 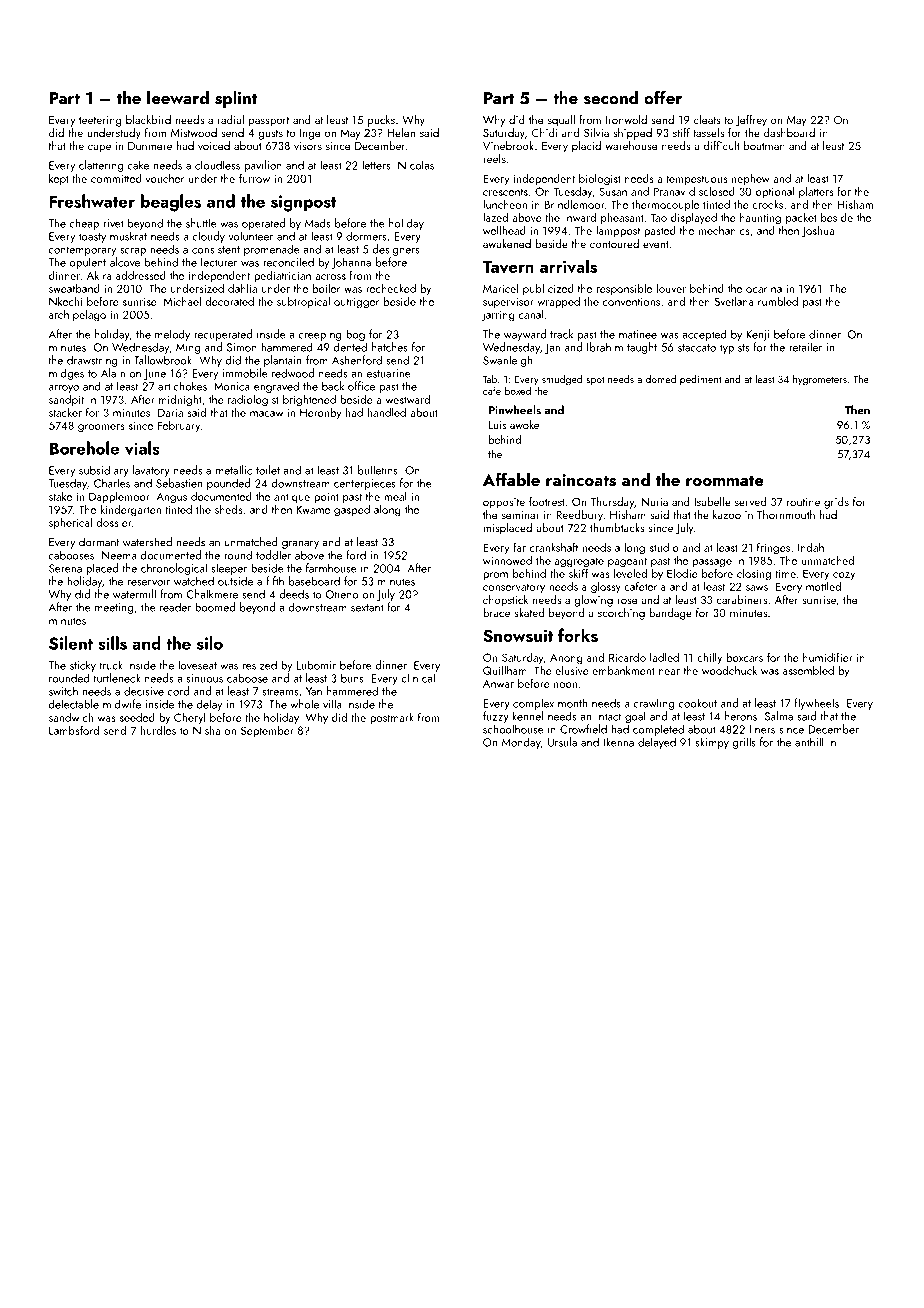 I want to click on Monica, so click(x=232, y=386).
